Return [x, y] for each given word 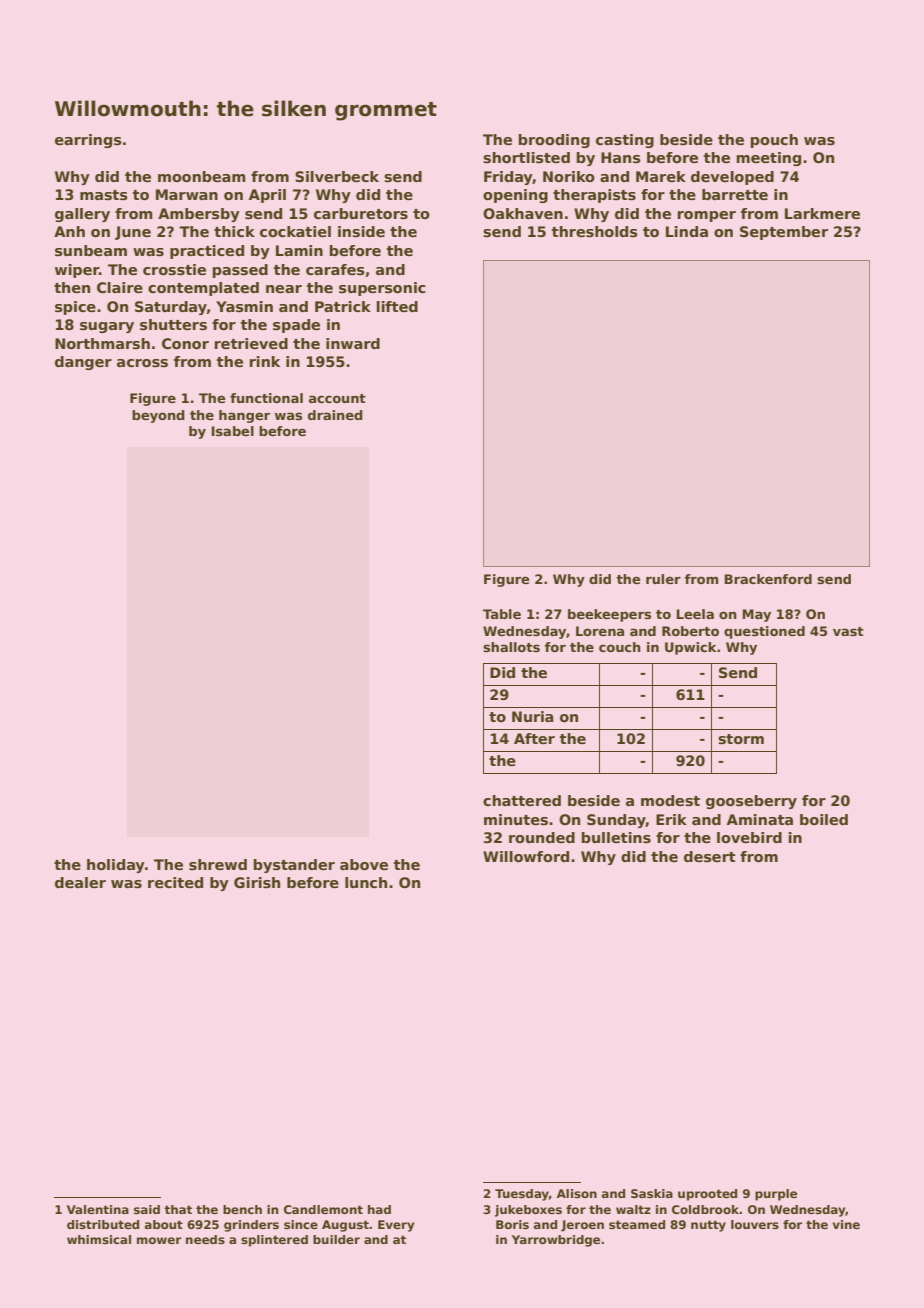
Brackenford [768, 579]
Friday [508, 178]
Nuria [532, 716]
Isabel [232, 431]
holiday [116, 866]
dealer [80, 882]
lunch [366, 882]
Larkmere [822, 213]
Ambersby [199, 215]
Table [502, 614]
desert [710, 856]
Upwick [690, 648]
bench [242, 1209]
